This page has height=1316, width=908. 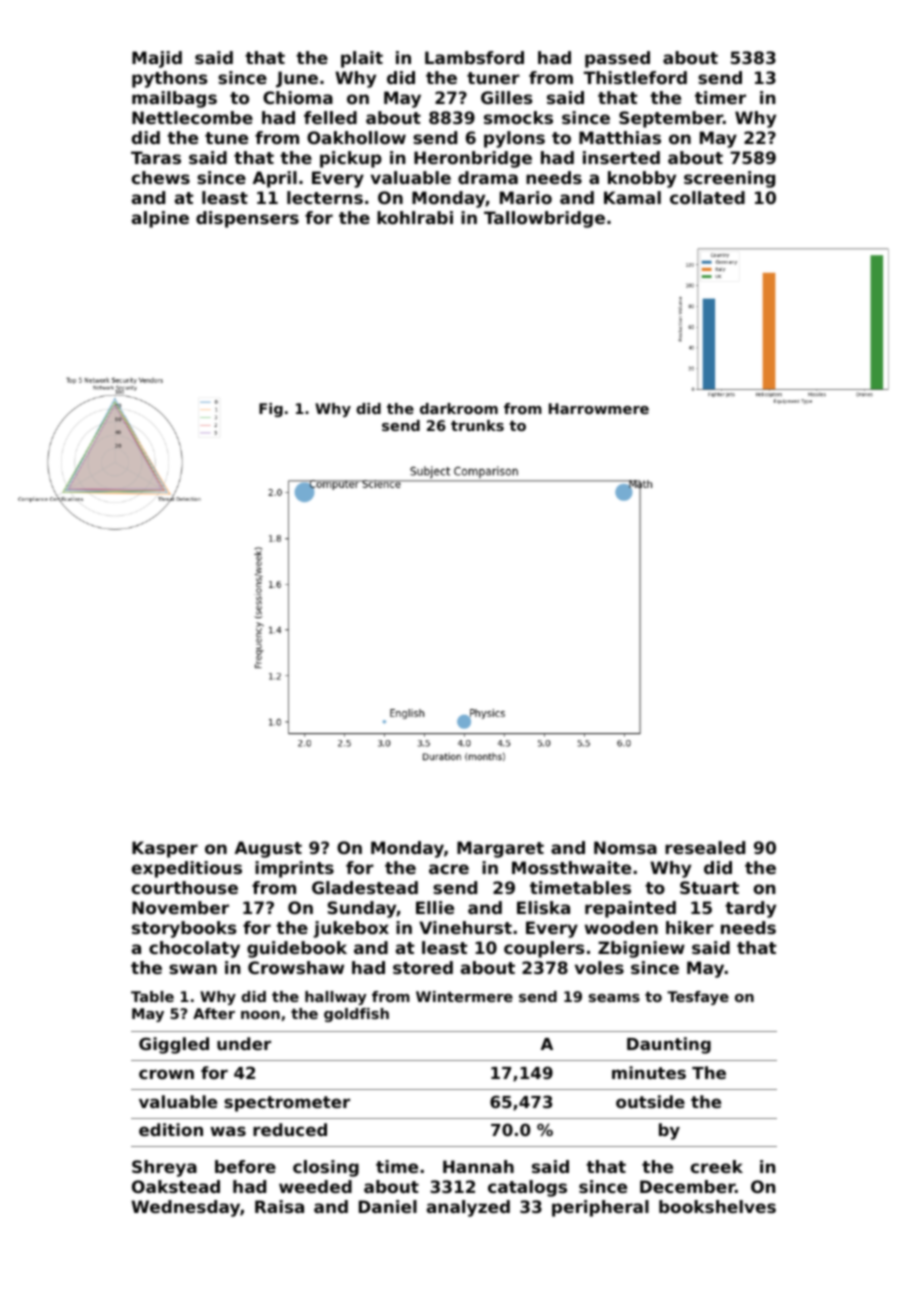 I want to click on resealed, so click(x=705, y=847).
